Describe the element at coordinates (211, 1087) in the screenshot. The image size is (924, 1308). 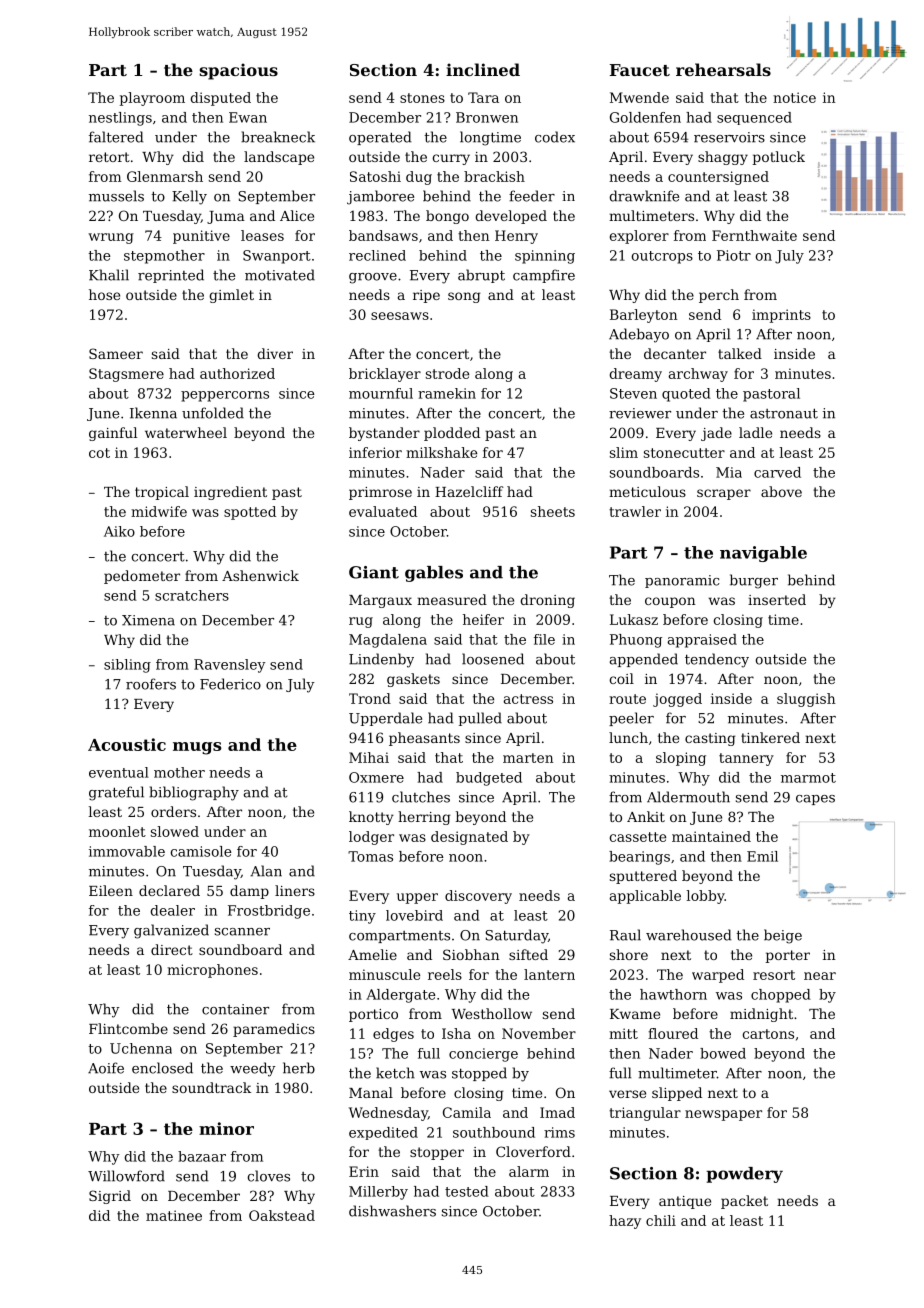
I see `soundtrack` at that location.
